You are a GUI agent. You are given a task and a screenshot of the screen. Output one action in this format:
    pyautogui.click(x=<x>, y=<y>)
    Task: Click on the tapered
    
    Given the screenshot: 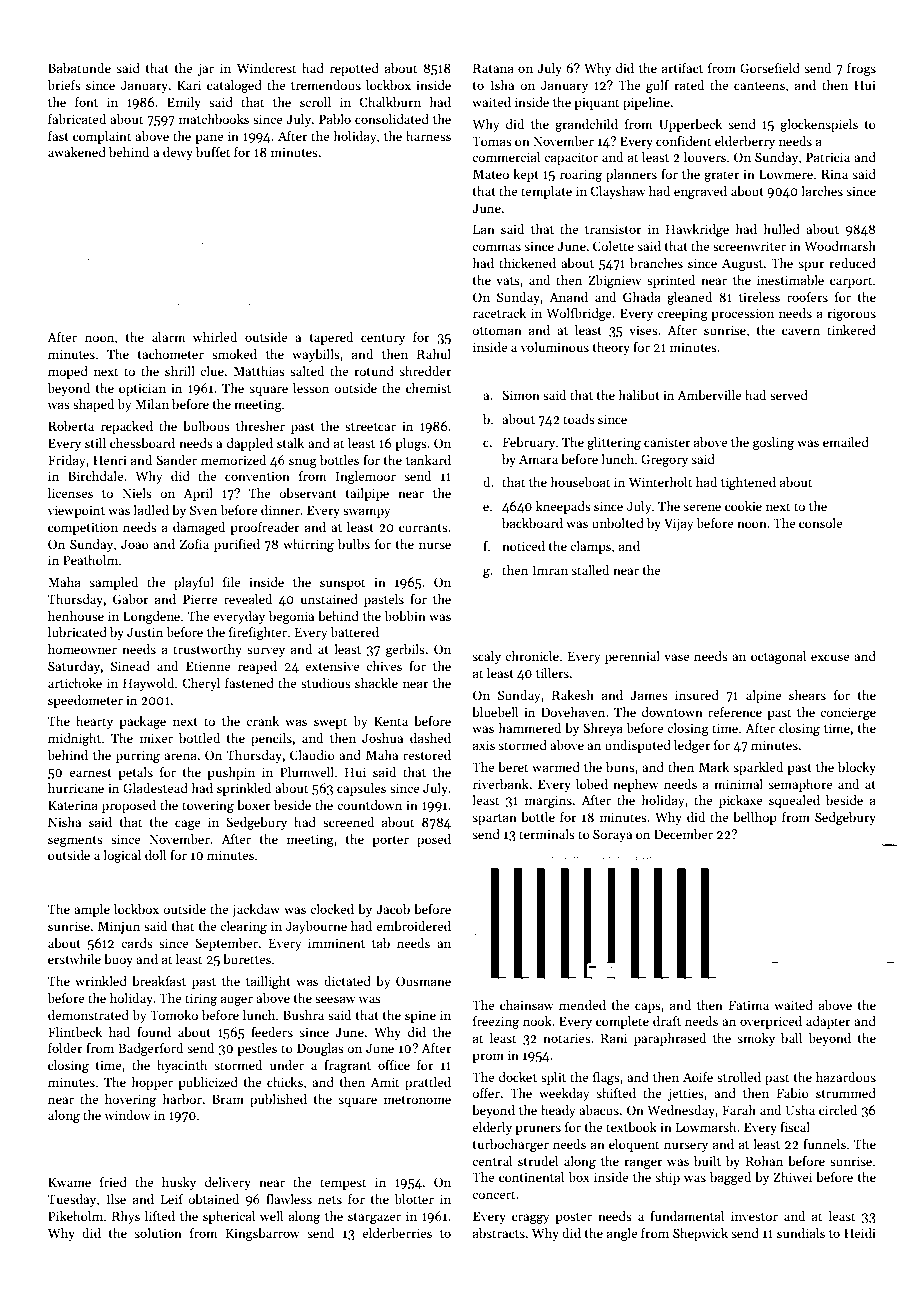 What is the action you would take?
    pyautogui.click(x=331, y=338)
